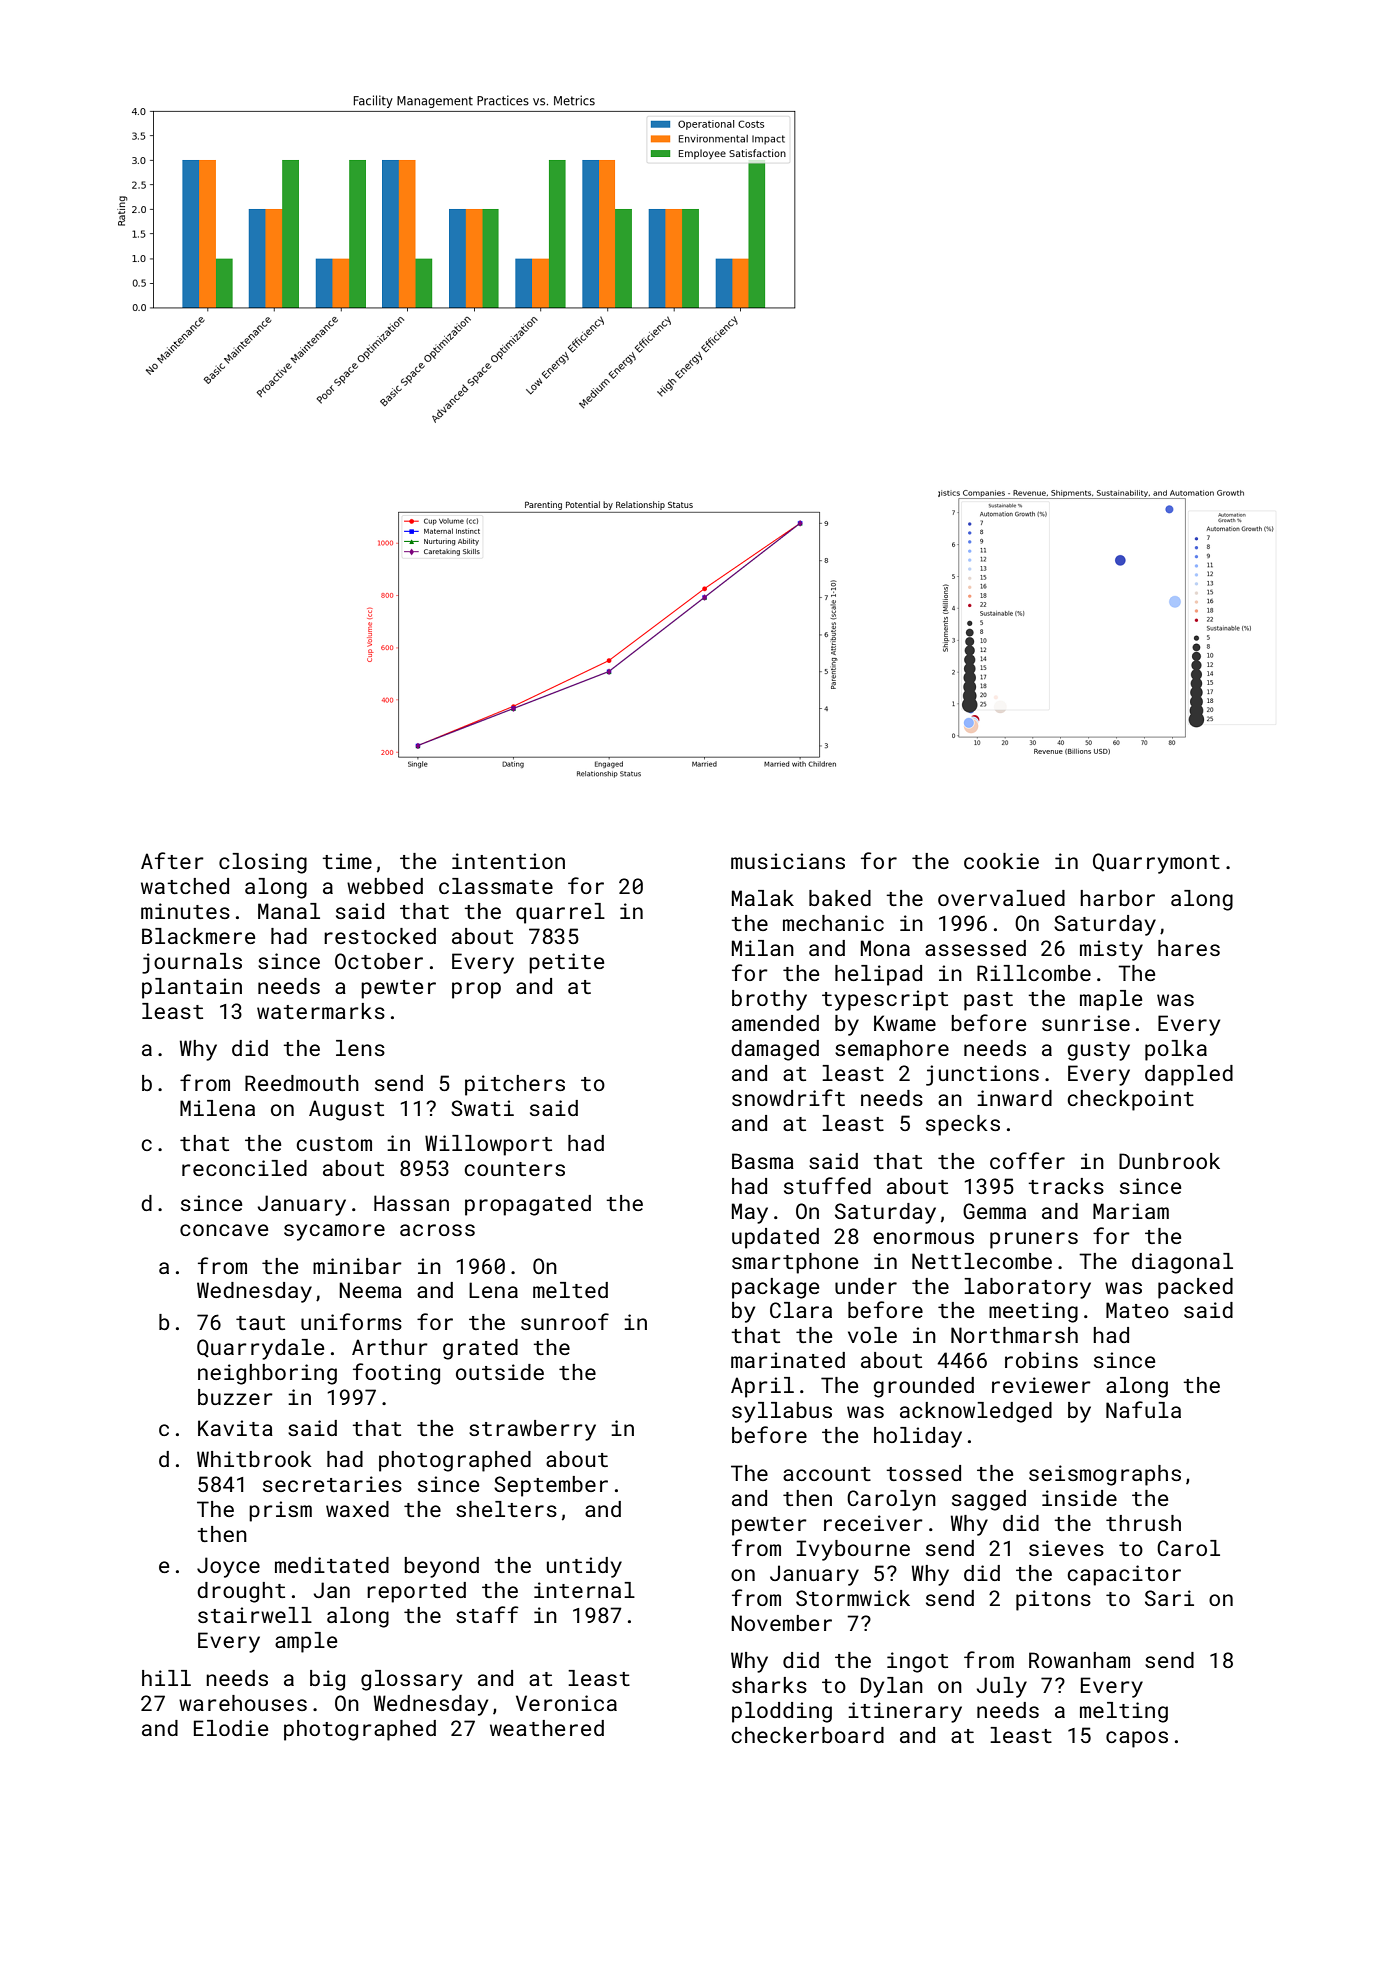 This image has width=1386, height=1969. I want to click on intention, so click(508, 861).
